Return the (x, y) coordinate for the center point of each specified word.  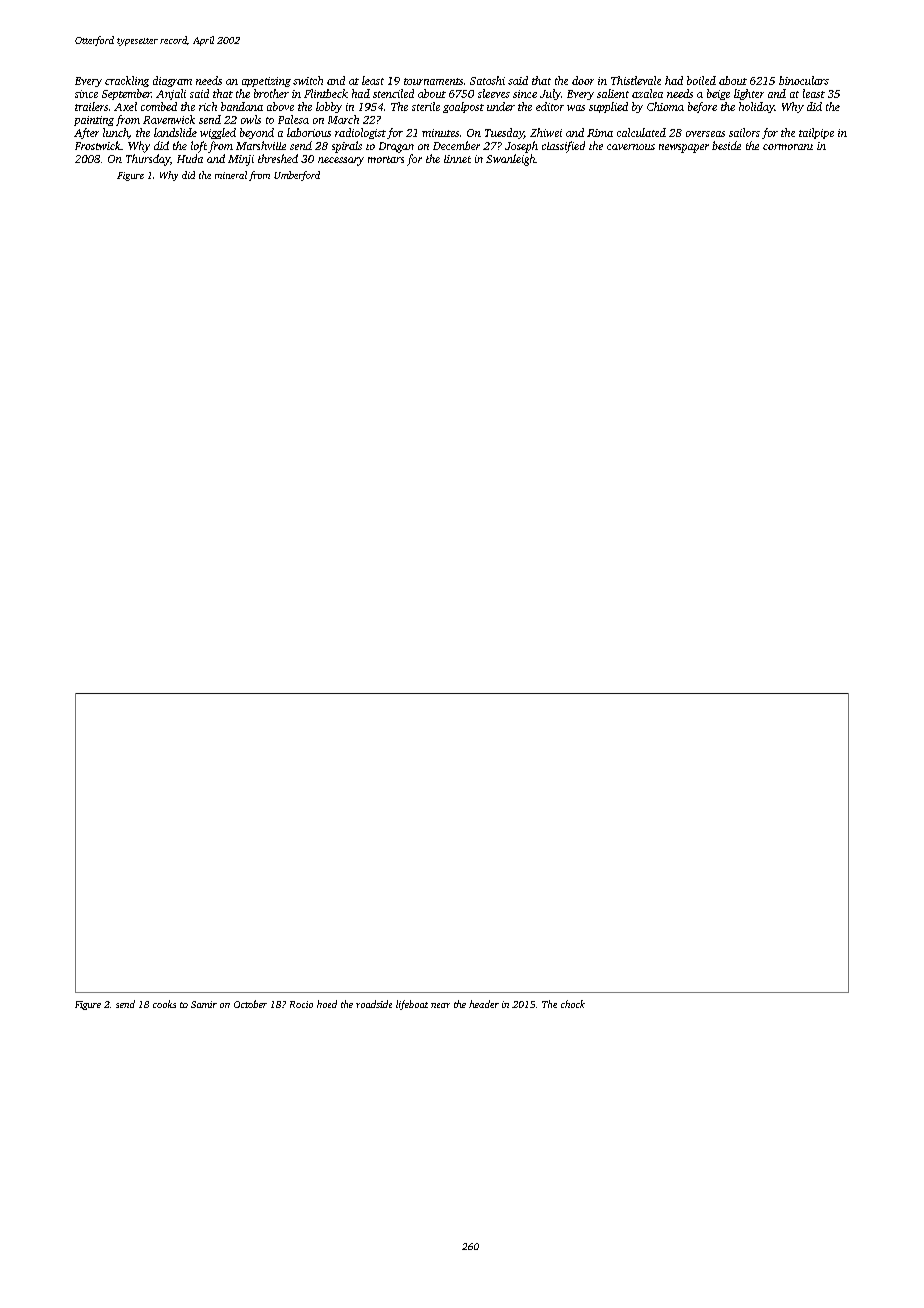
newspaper (684, 148)
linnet (457, 159)
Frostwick (98, 145)
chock (573, 1004)
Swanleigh (510, 160)
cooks (164, 1004)
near (440, 1005)
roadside (374, 1004)
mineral (231, 175)
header (484, 1004)
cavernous (631, 147)
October (250, 1004)
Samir (204, 1004)
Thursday (148, 160)
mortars (386, 159)
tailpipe (816, 133)
